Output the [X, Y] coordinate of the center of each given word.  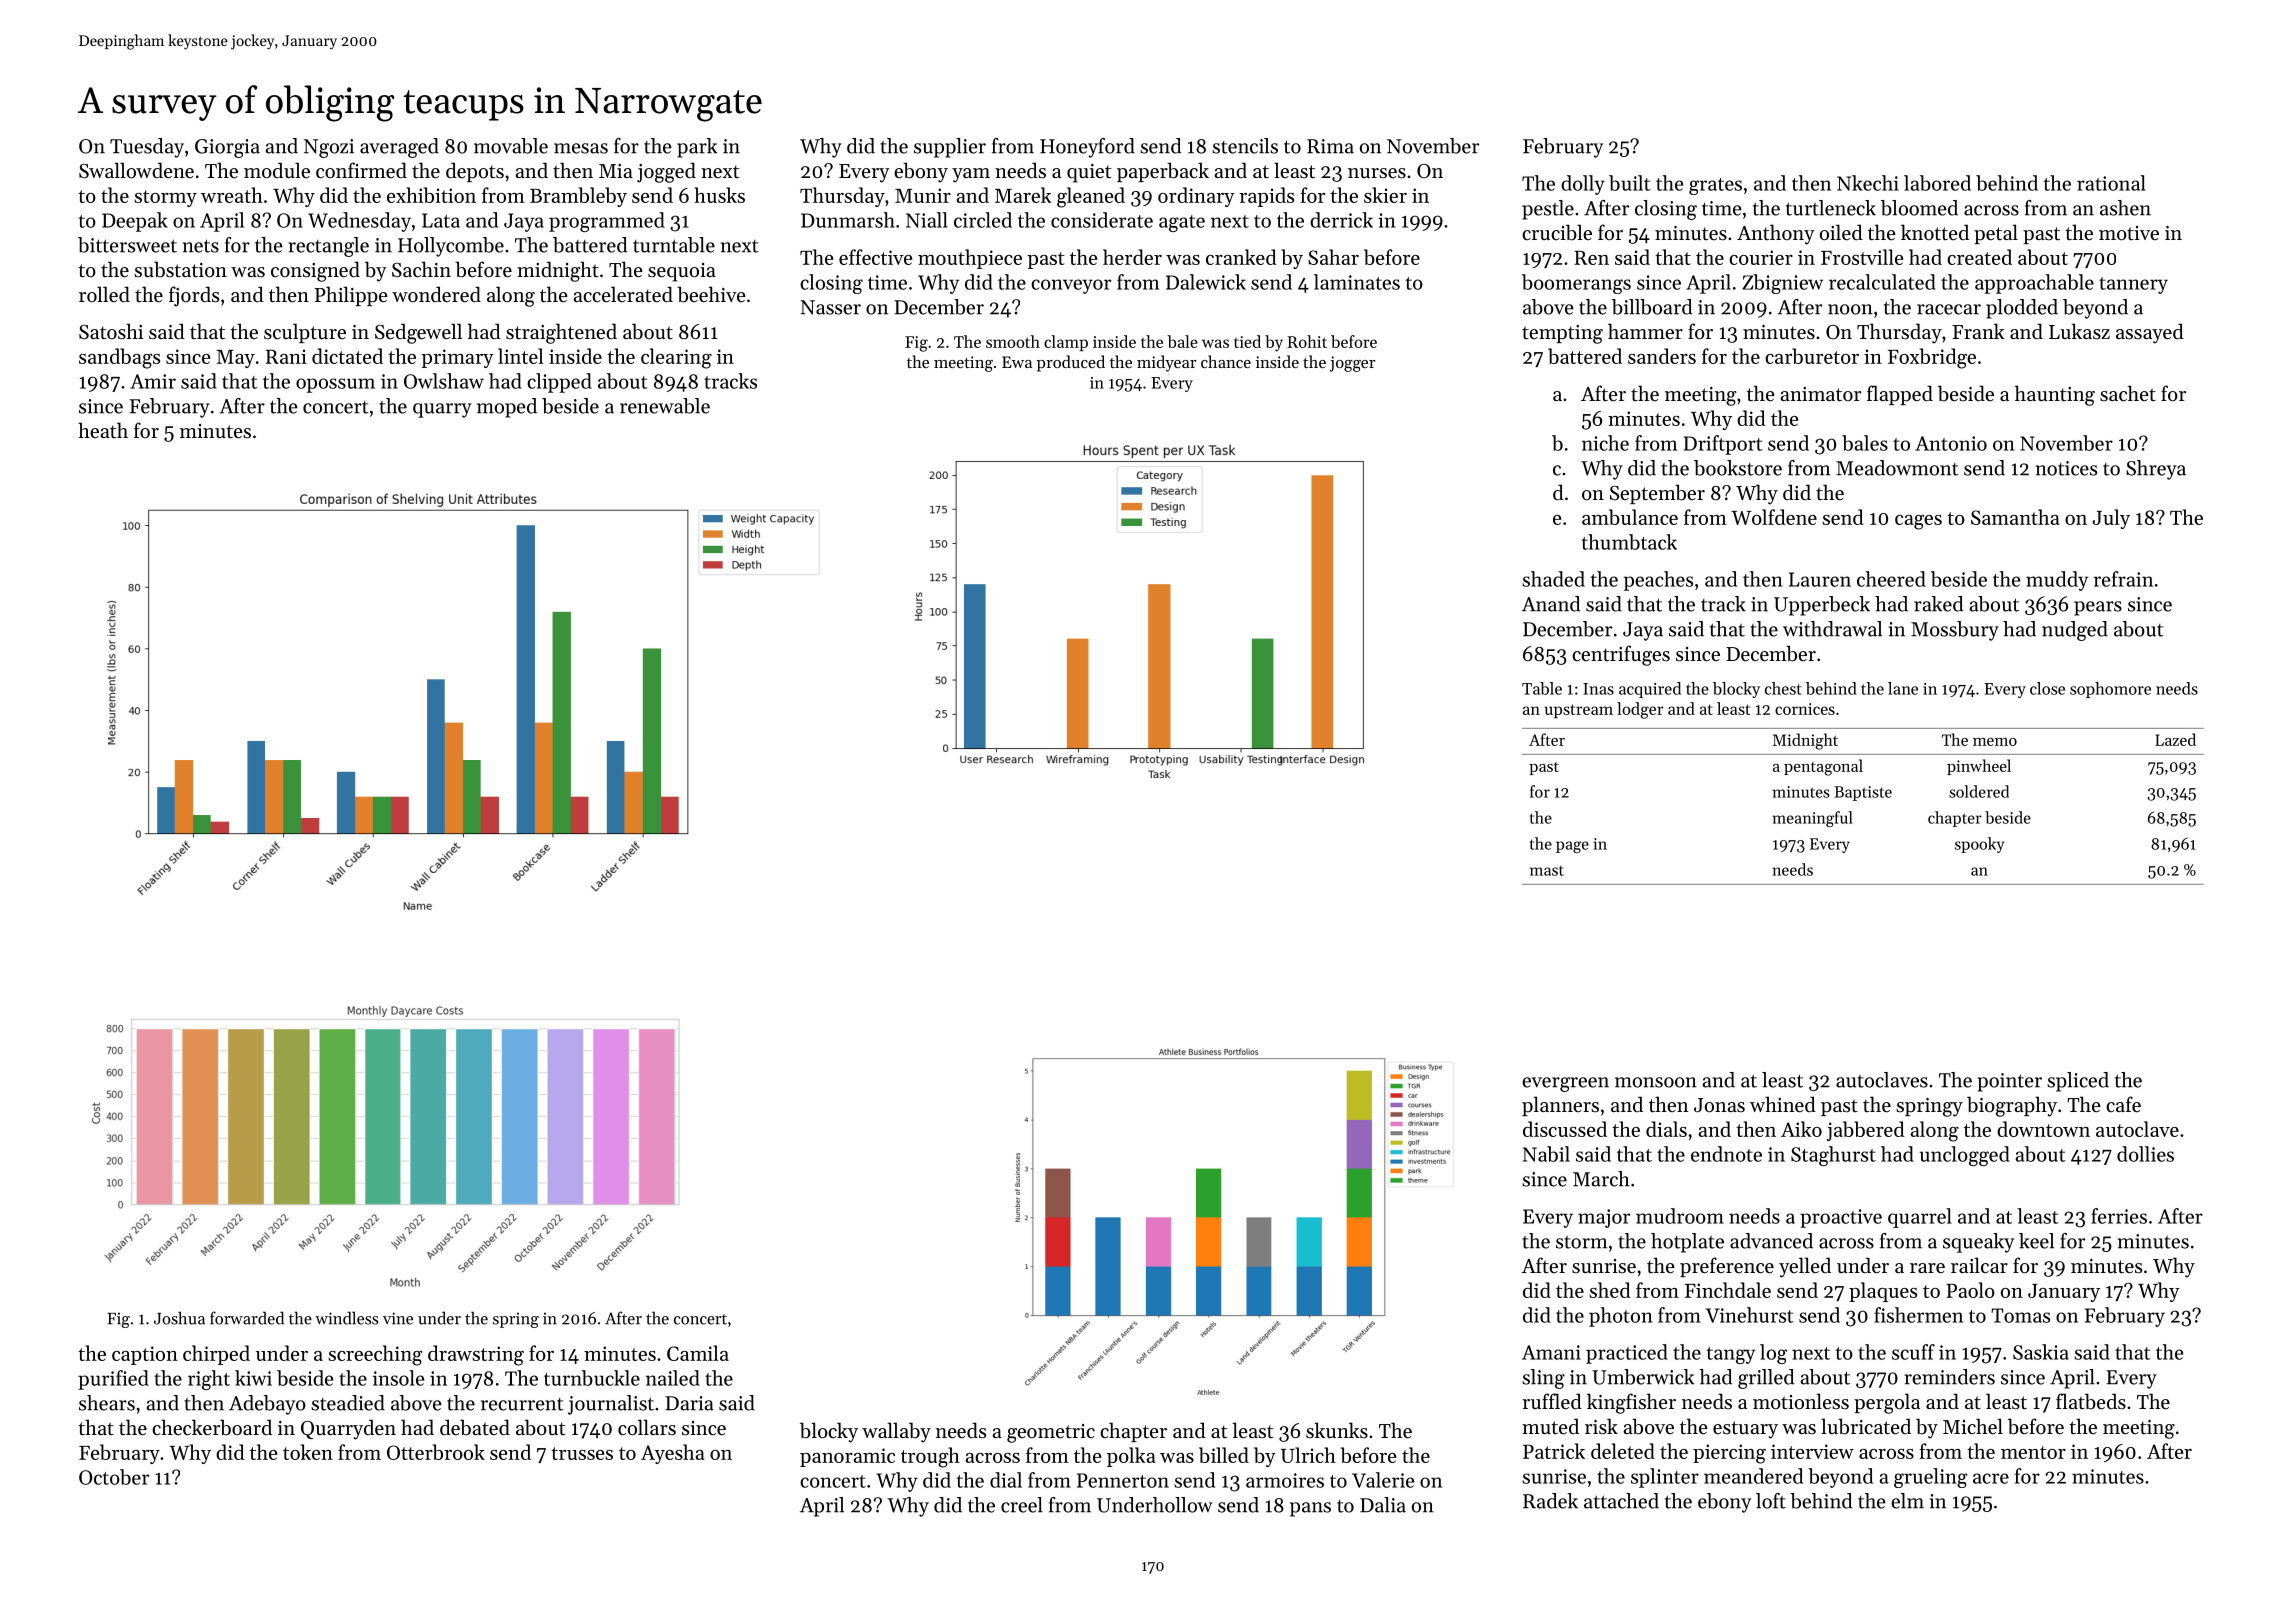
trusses [582, 1453]
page [1572, 847]
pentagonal [1823, 767]
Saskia [2041, 1352]
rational [2111, 183]
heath [103, 430]
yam [971, 175]
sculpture [305, 333]
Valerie [1383, 1480]
